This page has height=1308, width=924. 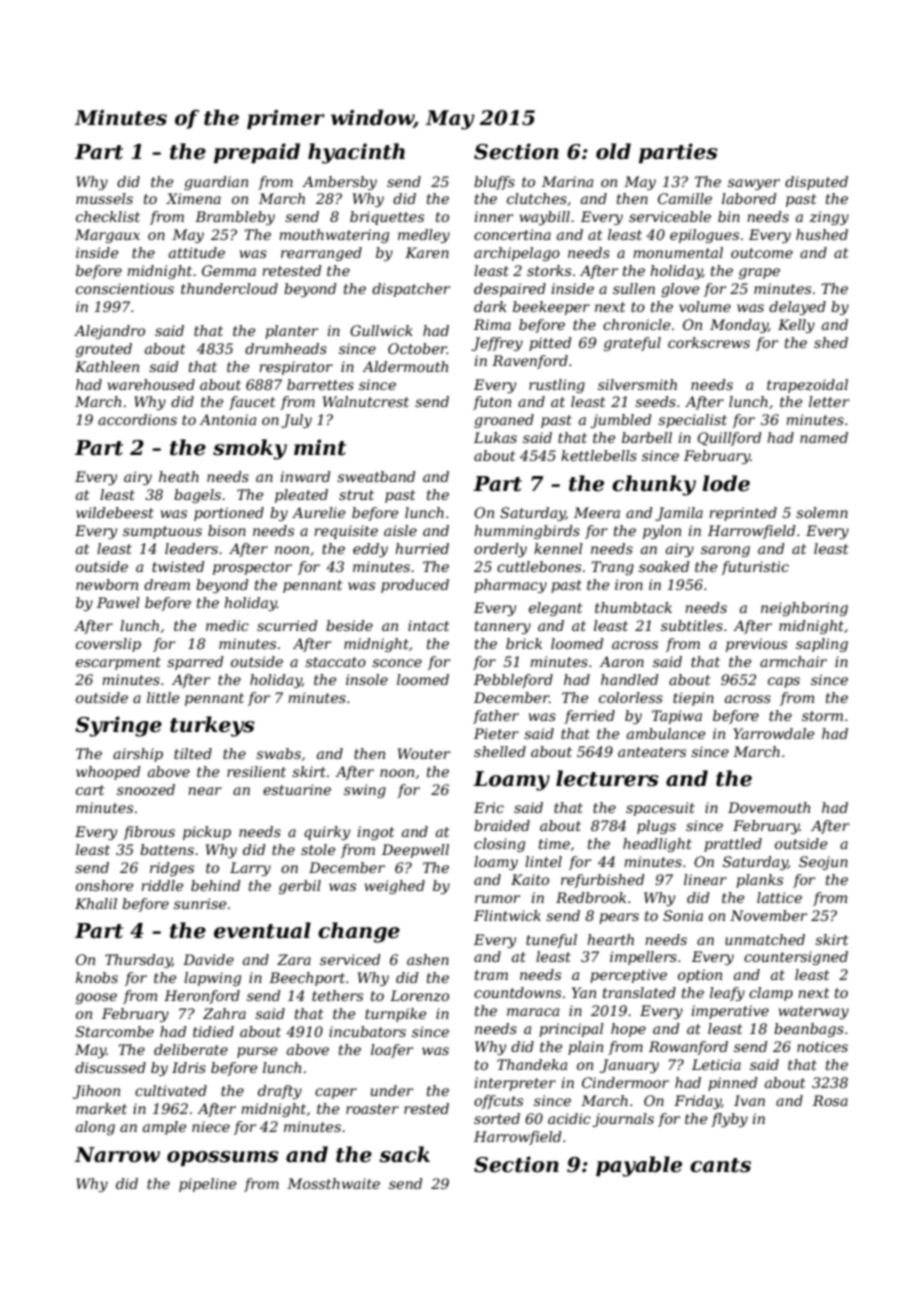 I want to click on storm, so click(x=822, y=716).
